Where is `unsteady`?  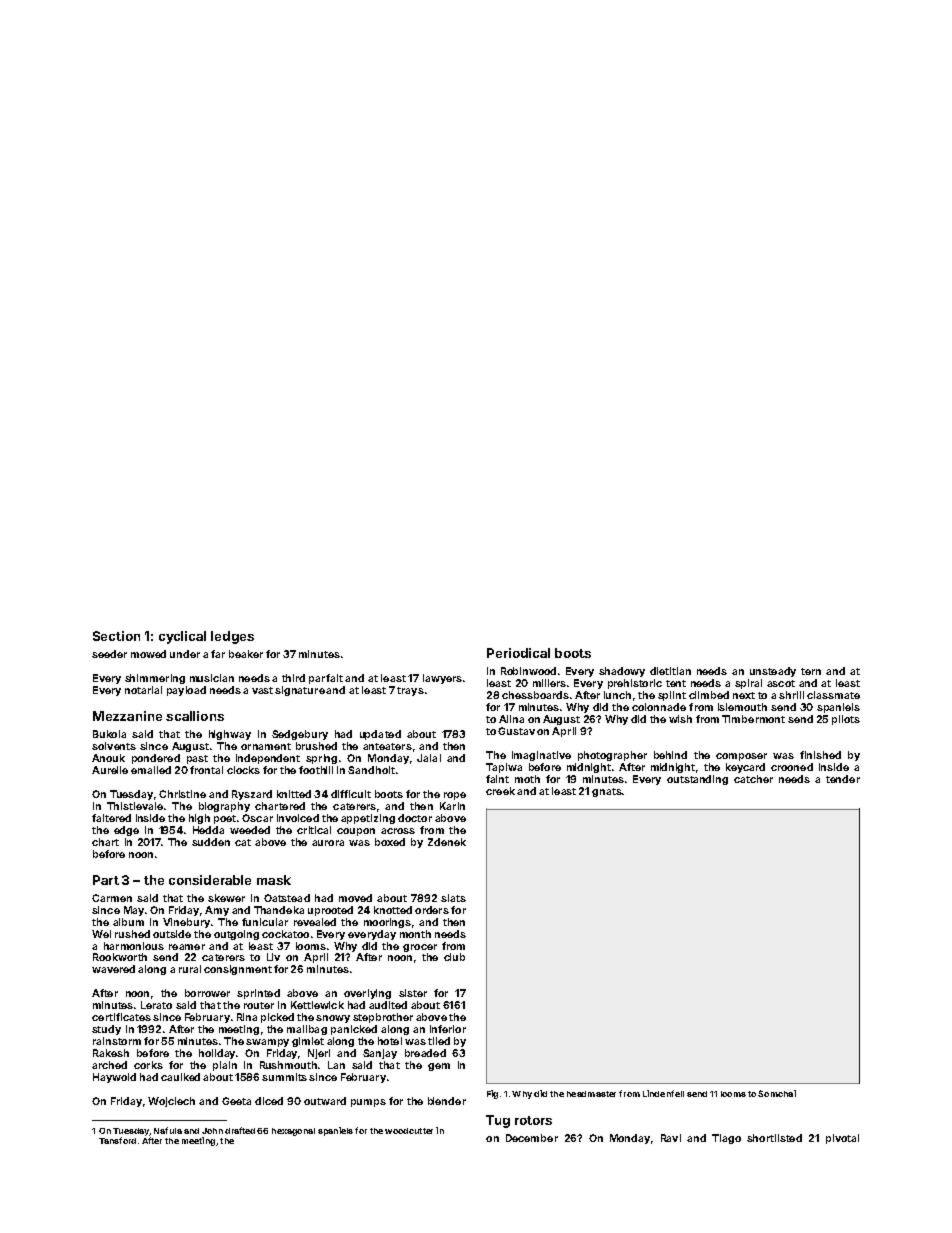
unsteady is located at coordinates (773, 672).
